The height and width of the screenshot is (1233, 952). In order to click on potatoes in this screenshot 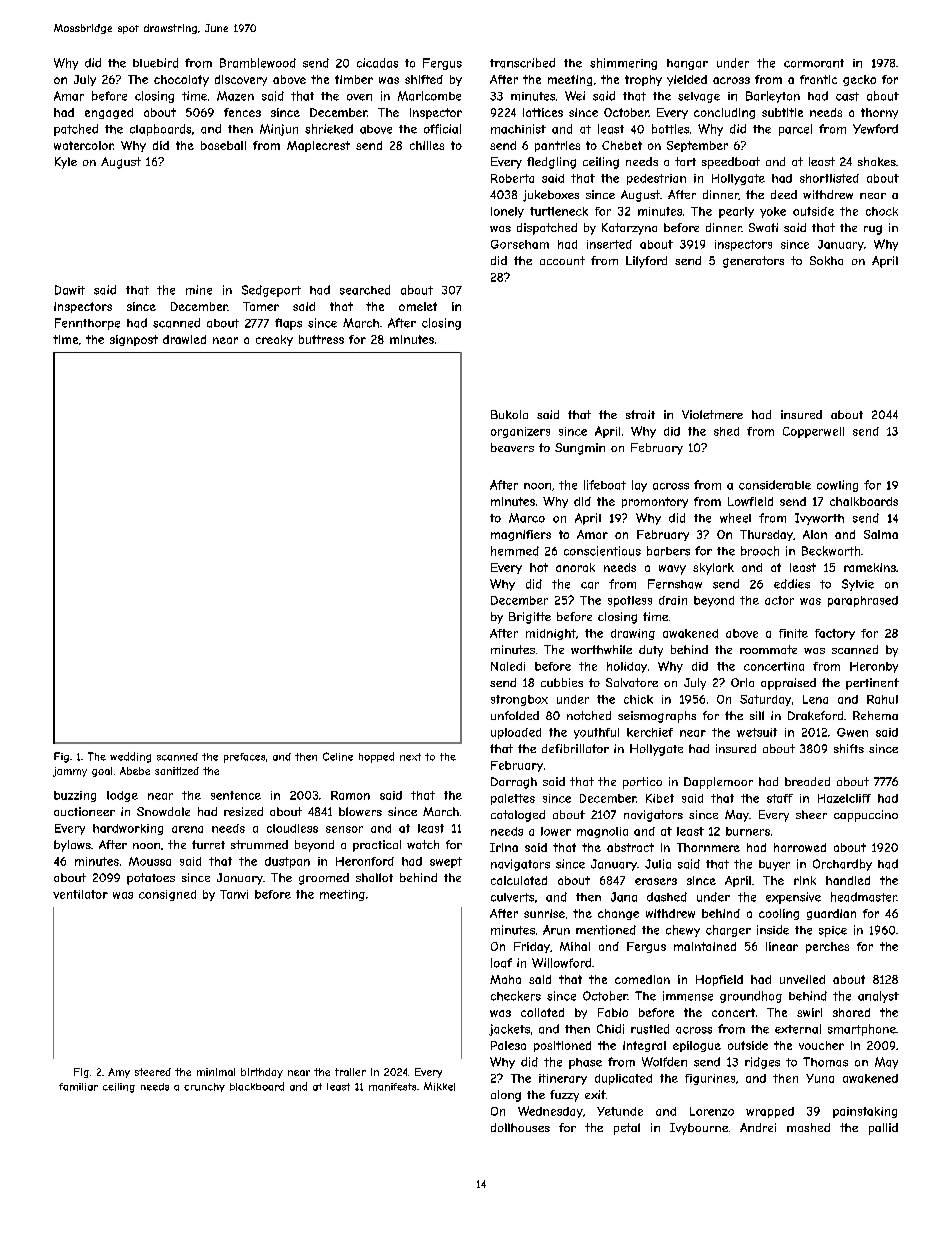, I will do `click(151, 879)`.
